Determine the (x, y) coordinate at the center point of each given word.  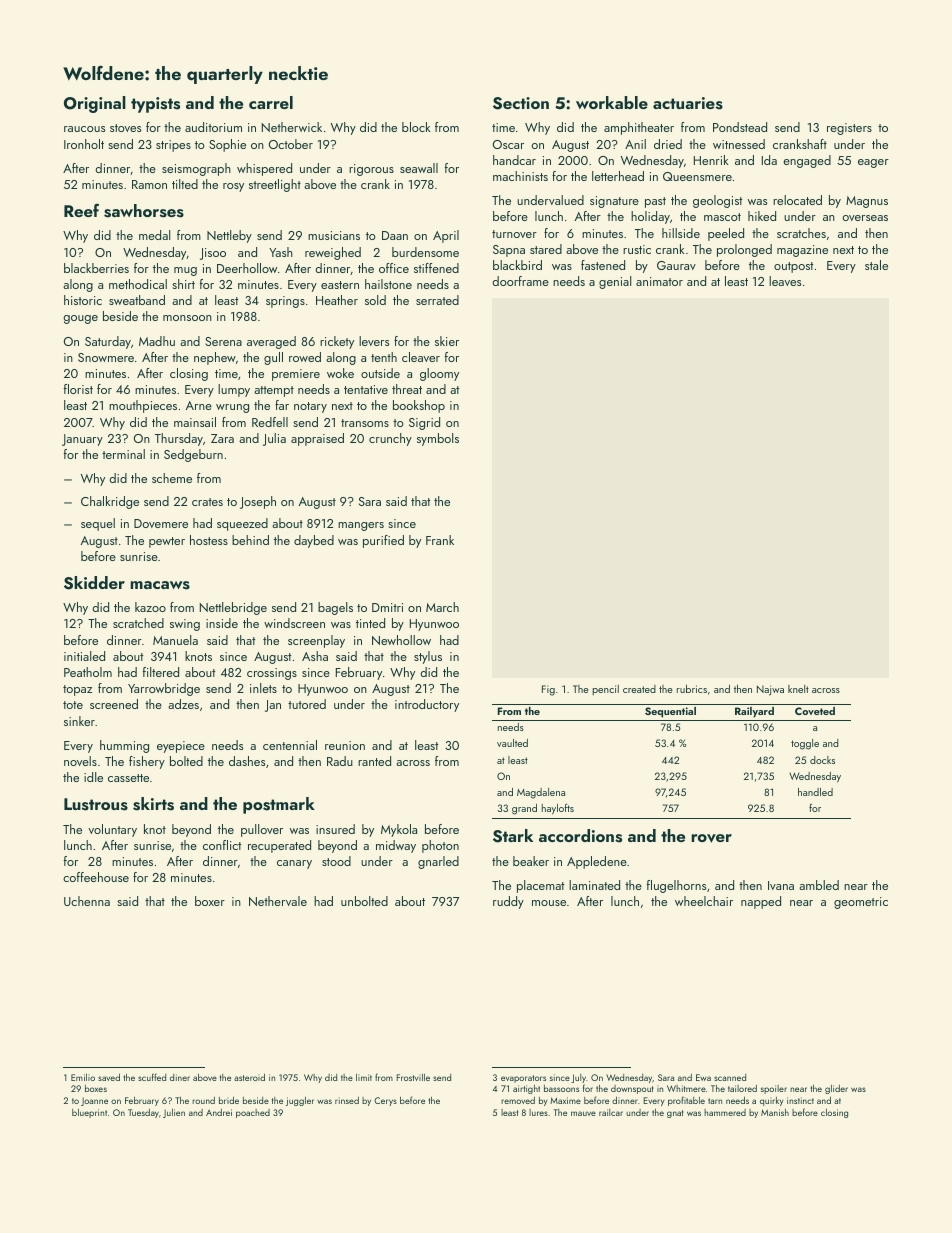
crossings (272, 674)
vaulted (512, 743)
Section (521, 103)
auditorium (213, 127)
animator (659, 281)
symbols (438, 439)
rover (711, 838)
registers (849, 129)
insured (335, 829)
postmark (279, 805)
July (578, 1078)
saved (109, 1077)
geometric (861, 903)
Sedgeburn (193, 455)
